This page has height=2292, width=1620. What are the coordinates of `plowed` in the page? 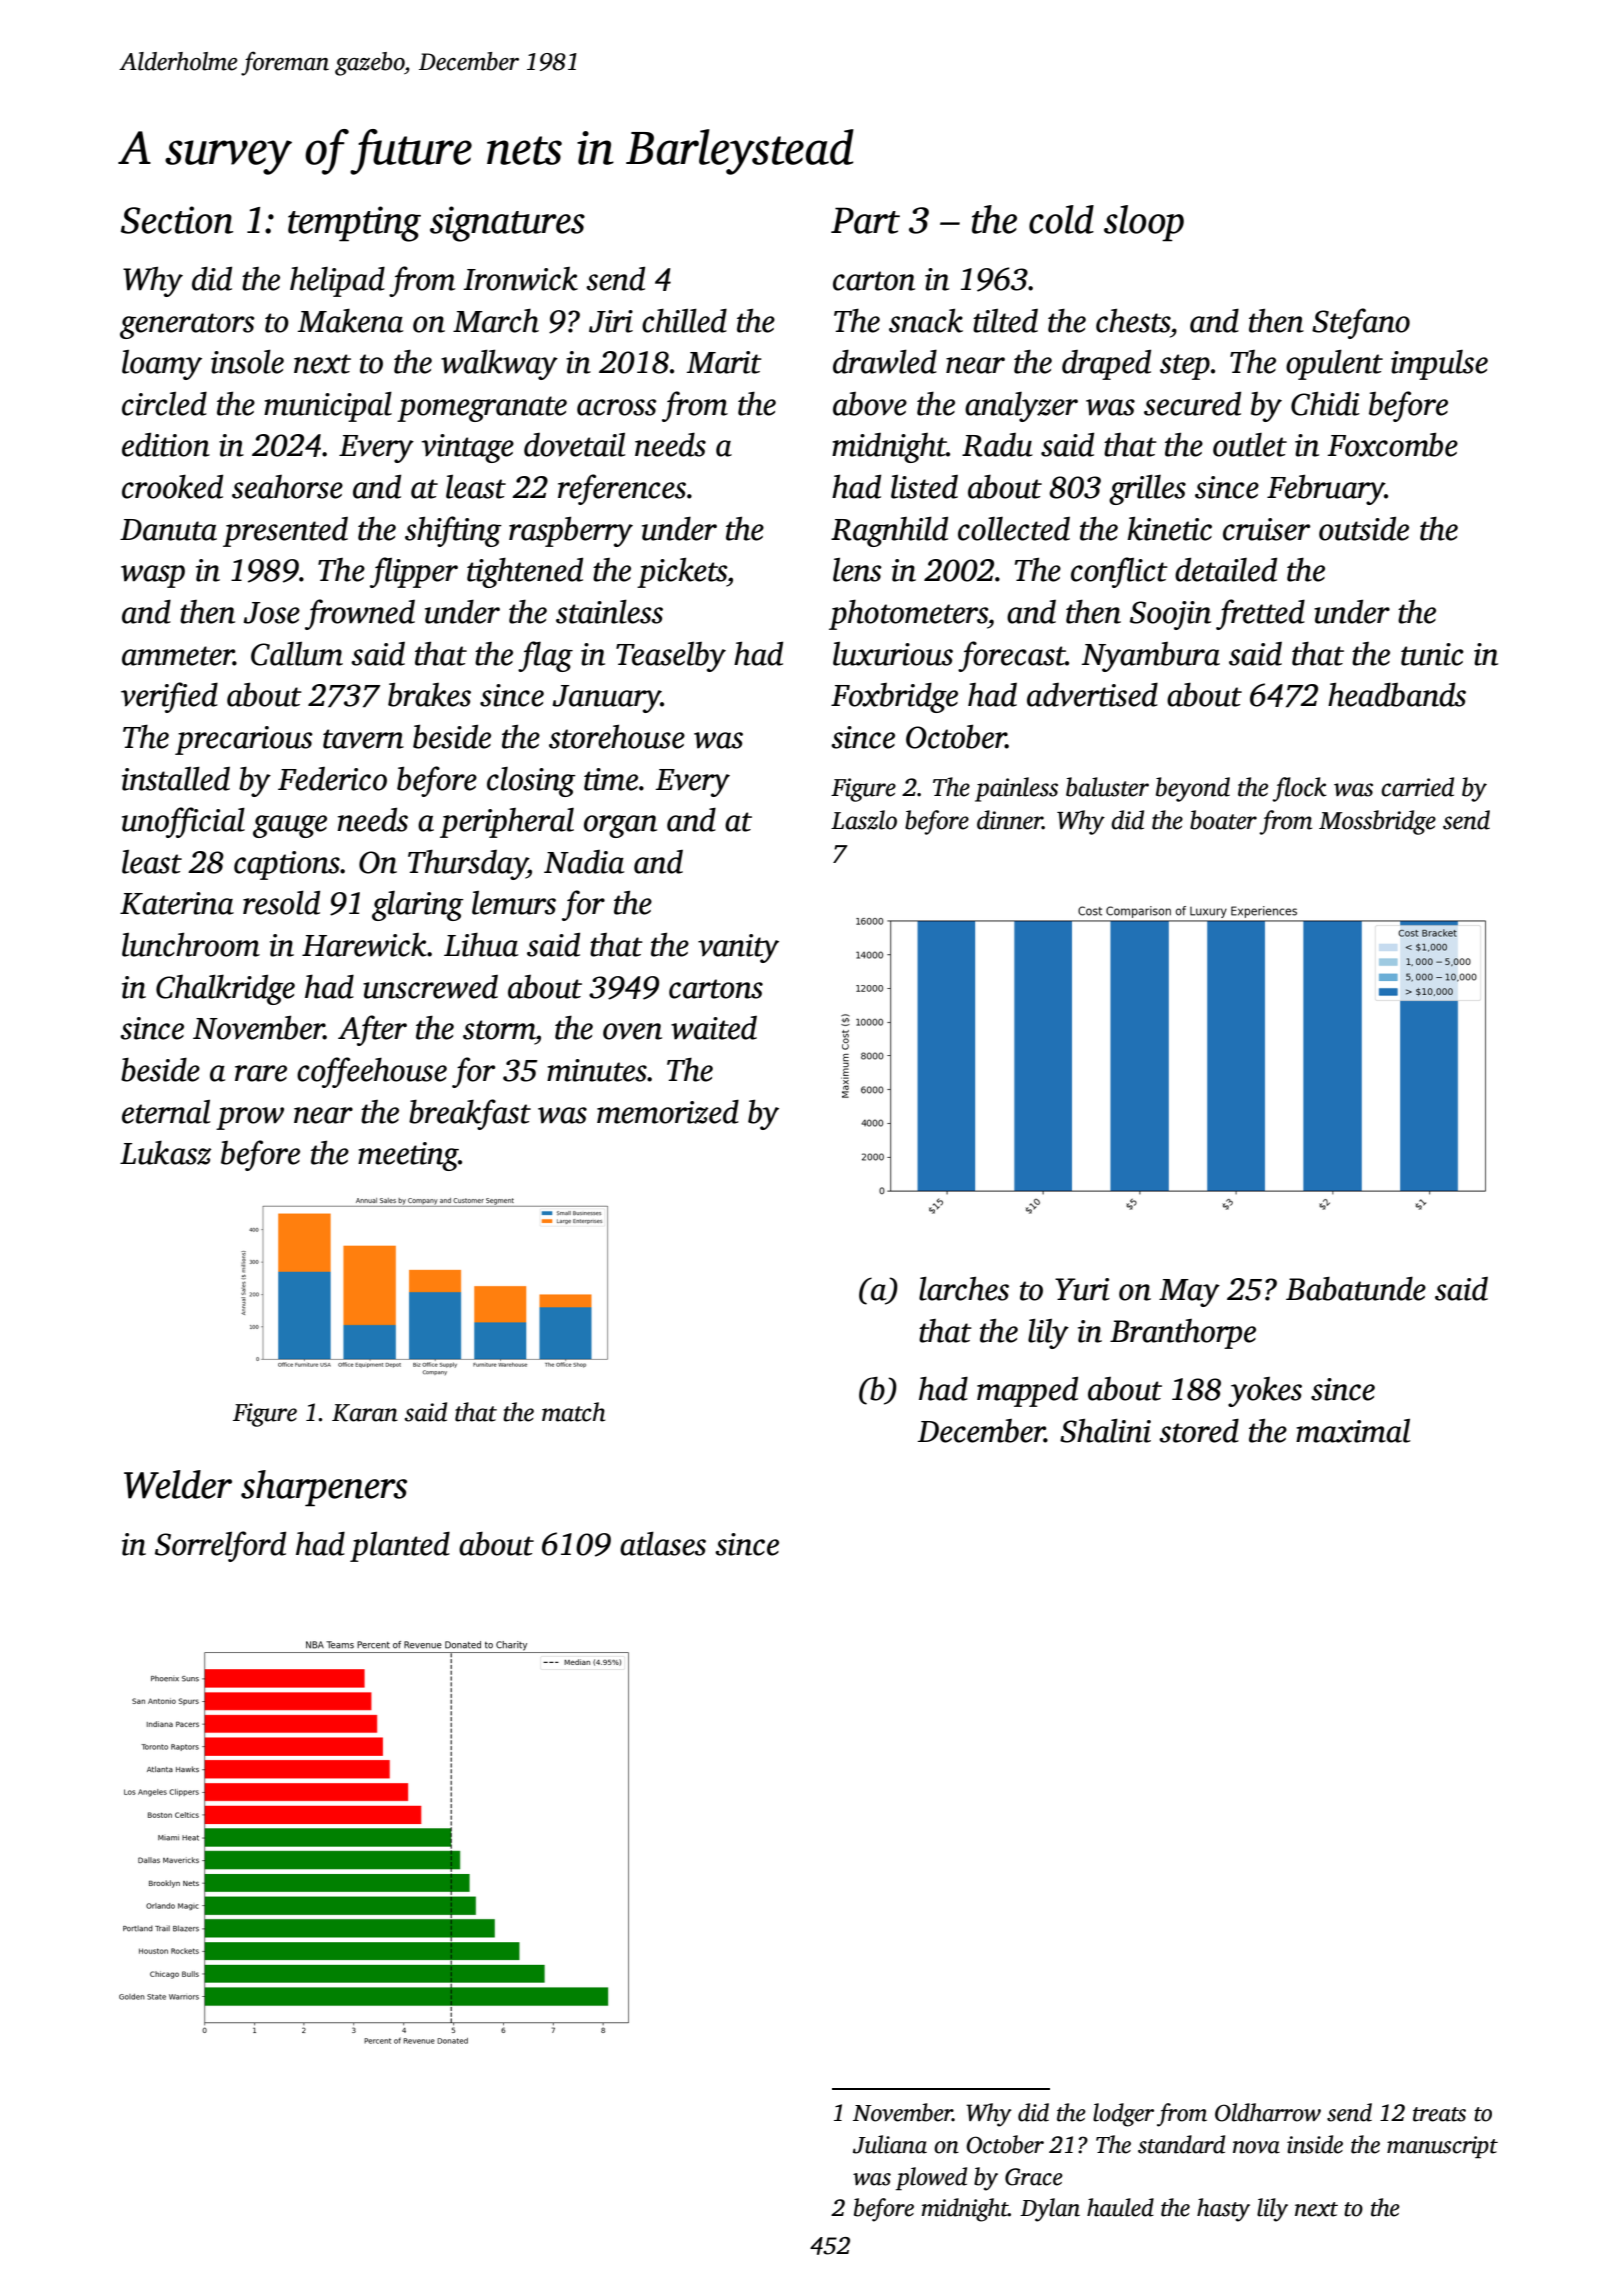 It's located at (931, 2178).
